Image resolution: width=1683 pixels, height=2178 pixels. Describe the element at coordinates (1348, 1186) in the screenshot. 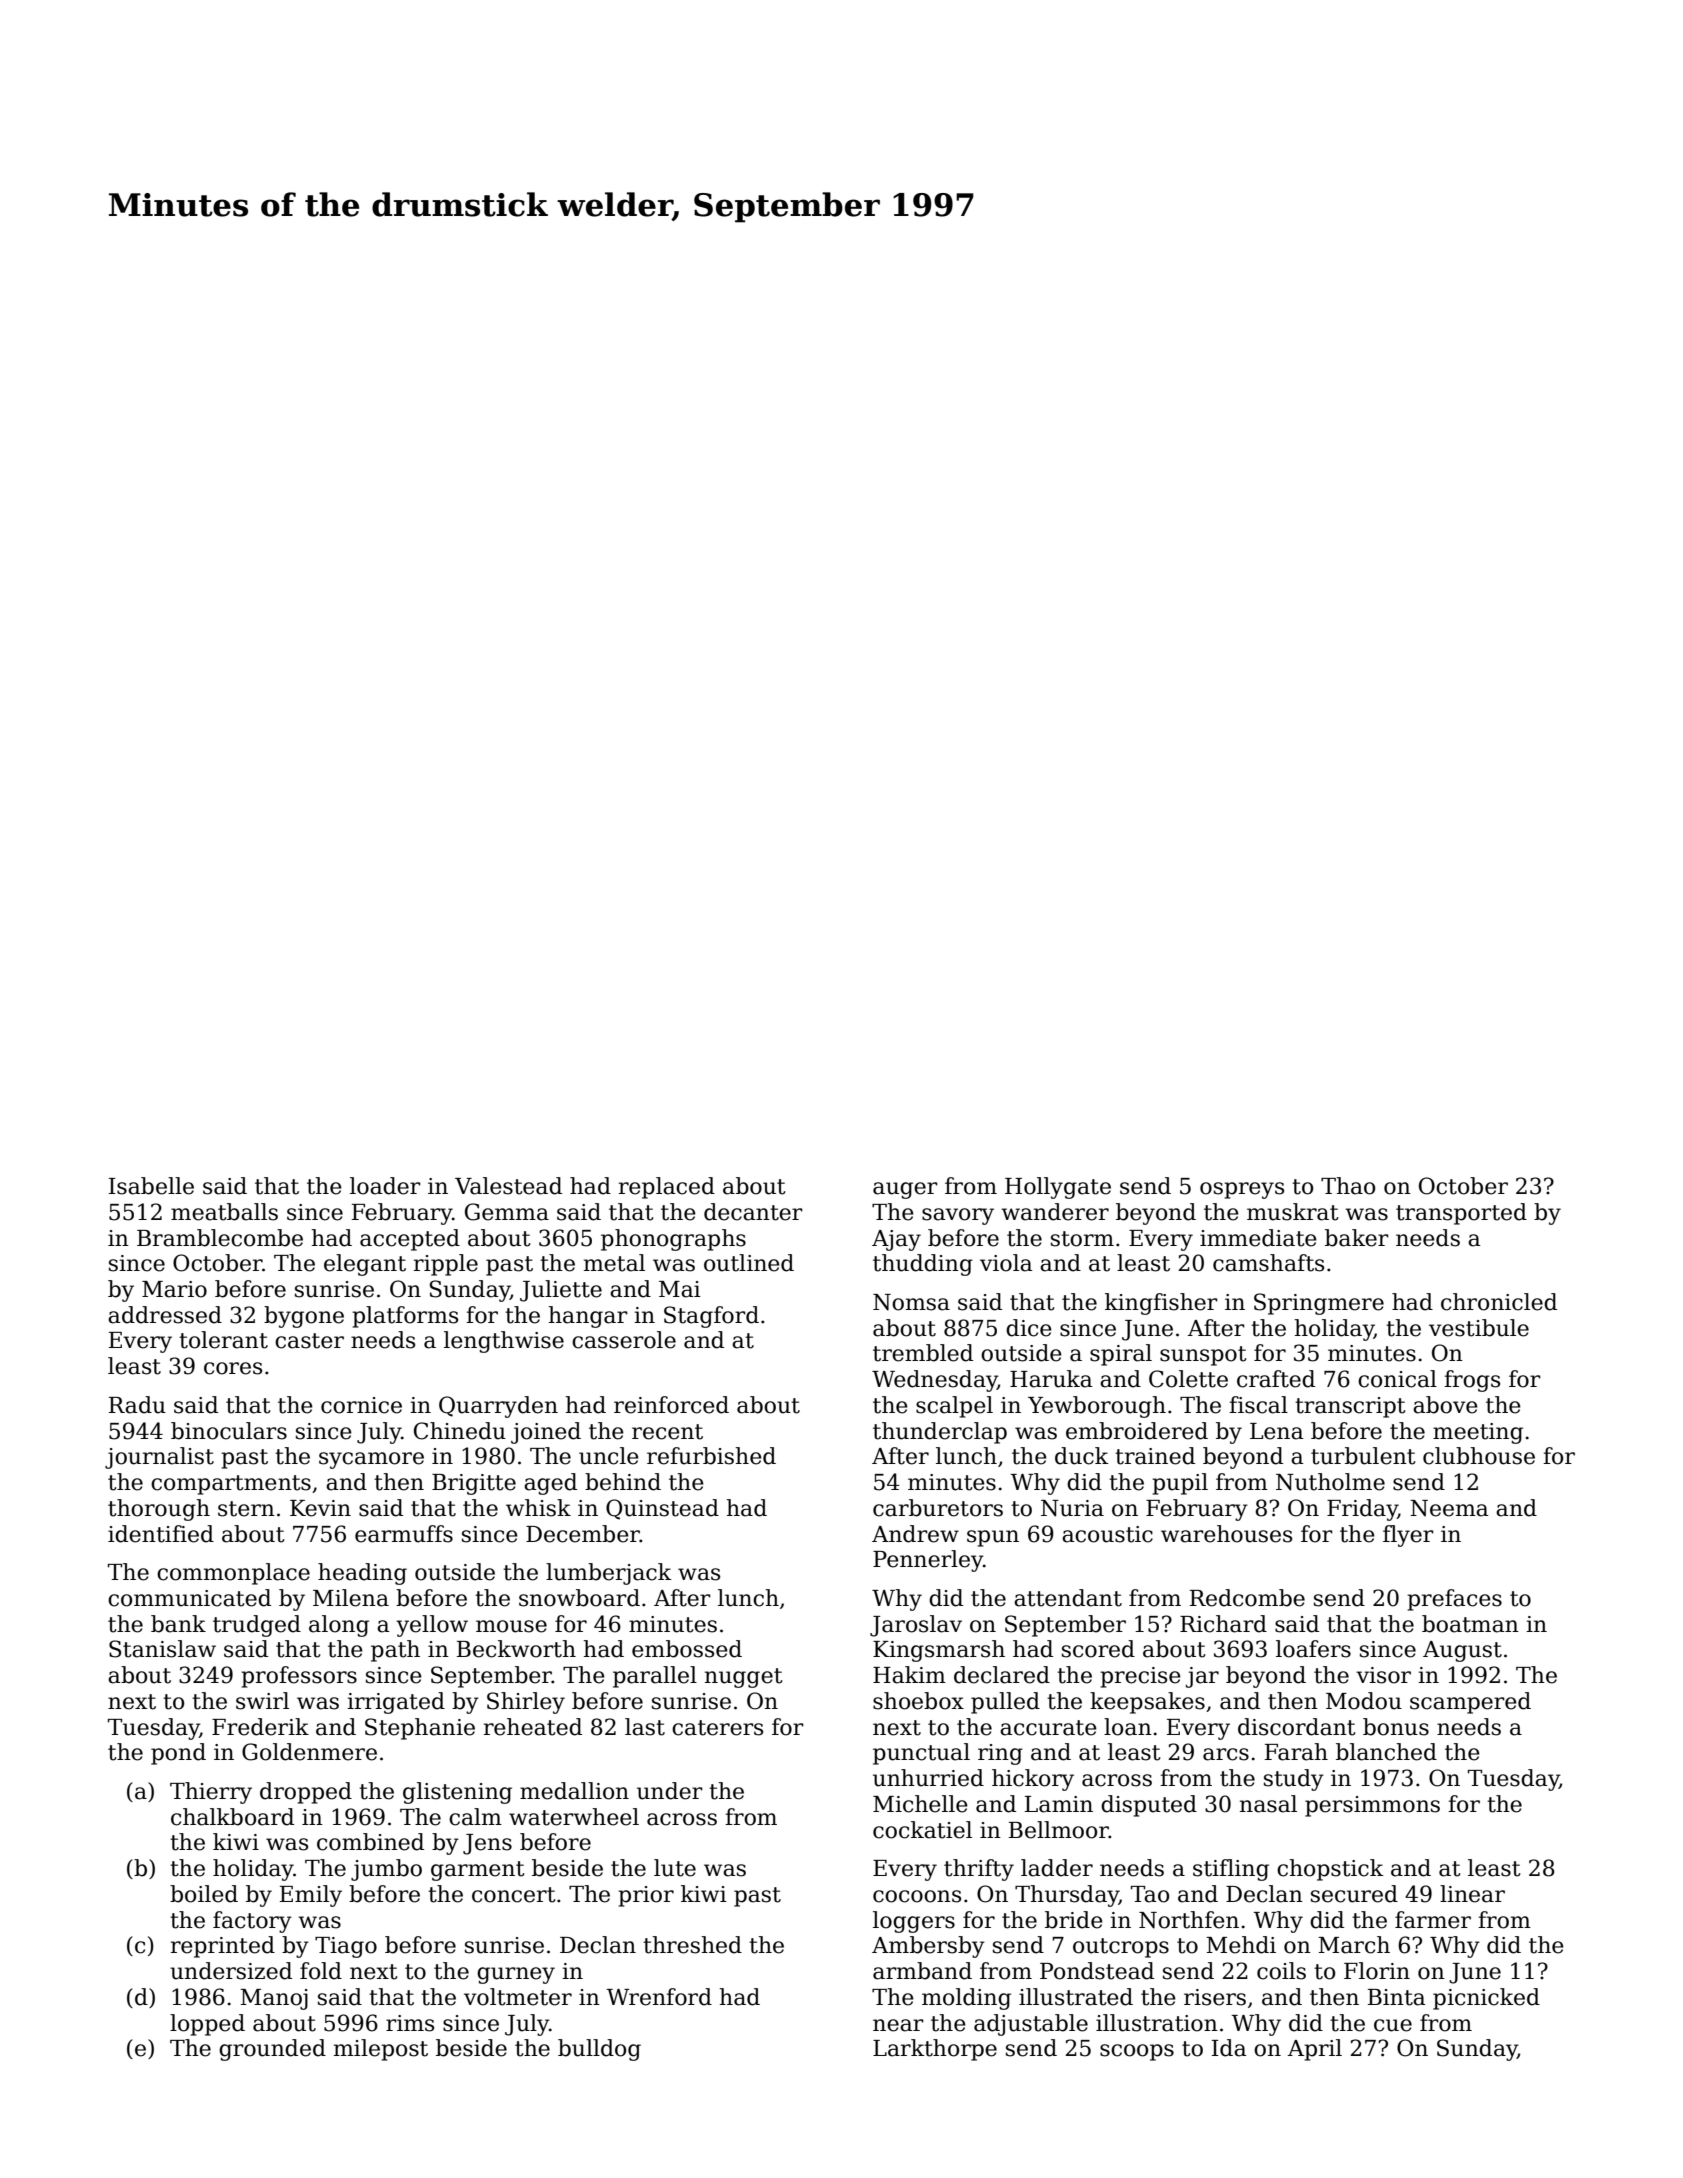

I see `Thao` at that location.
